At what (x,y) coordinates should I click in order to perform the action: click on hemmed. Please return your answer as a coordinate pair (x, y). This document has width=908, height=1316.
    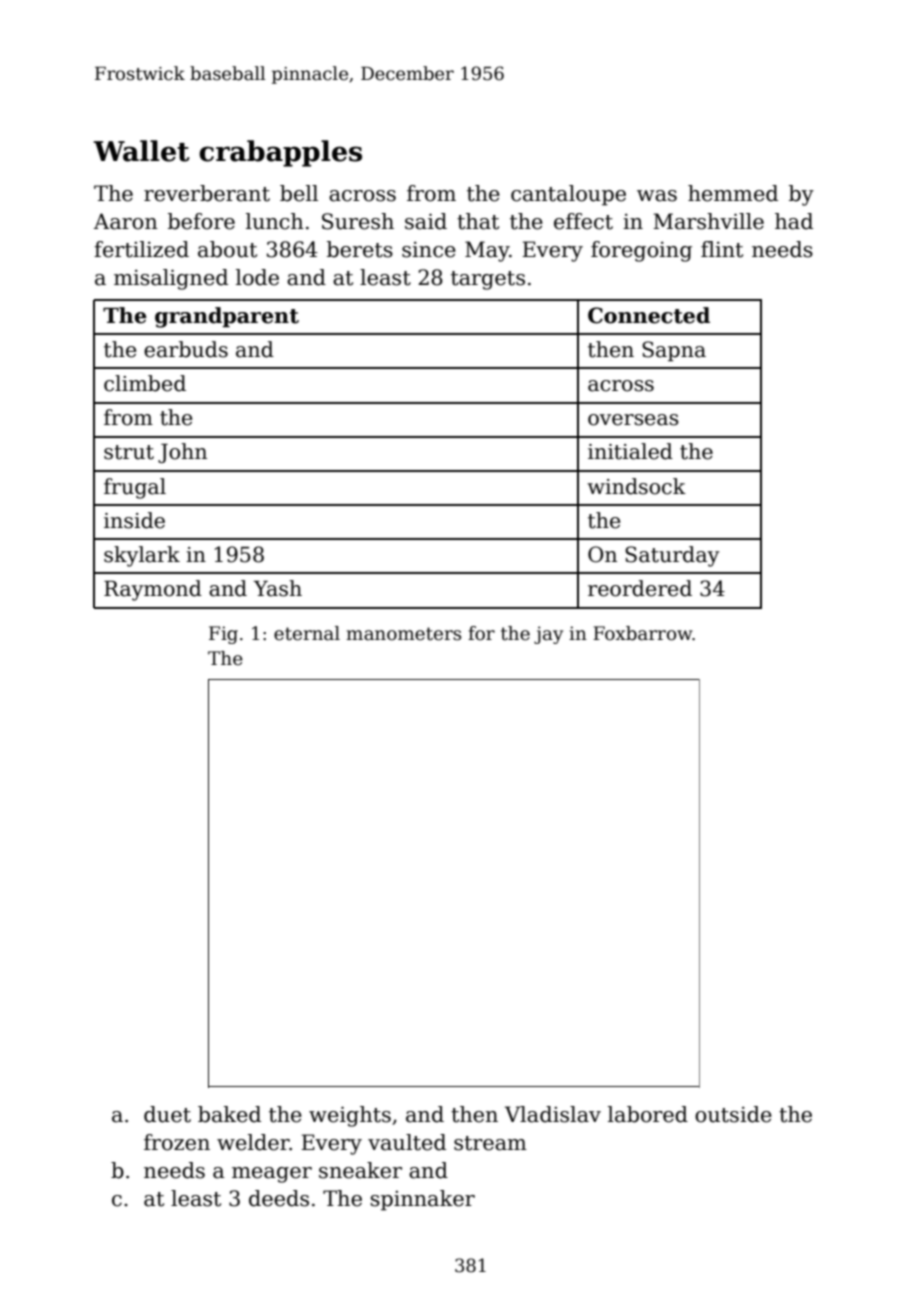
    Looking at the image, I should click on (733, 193).
